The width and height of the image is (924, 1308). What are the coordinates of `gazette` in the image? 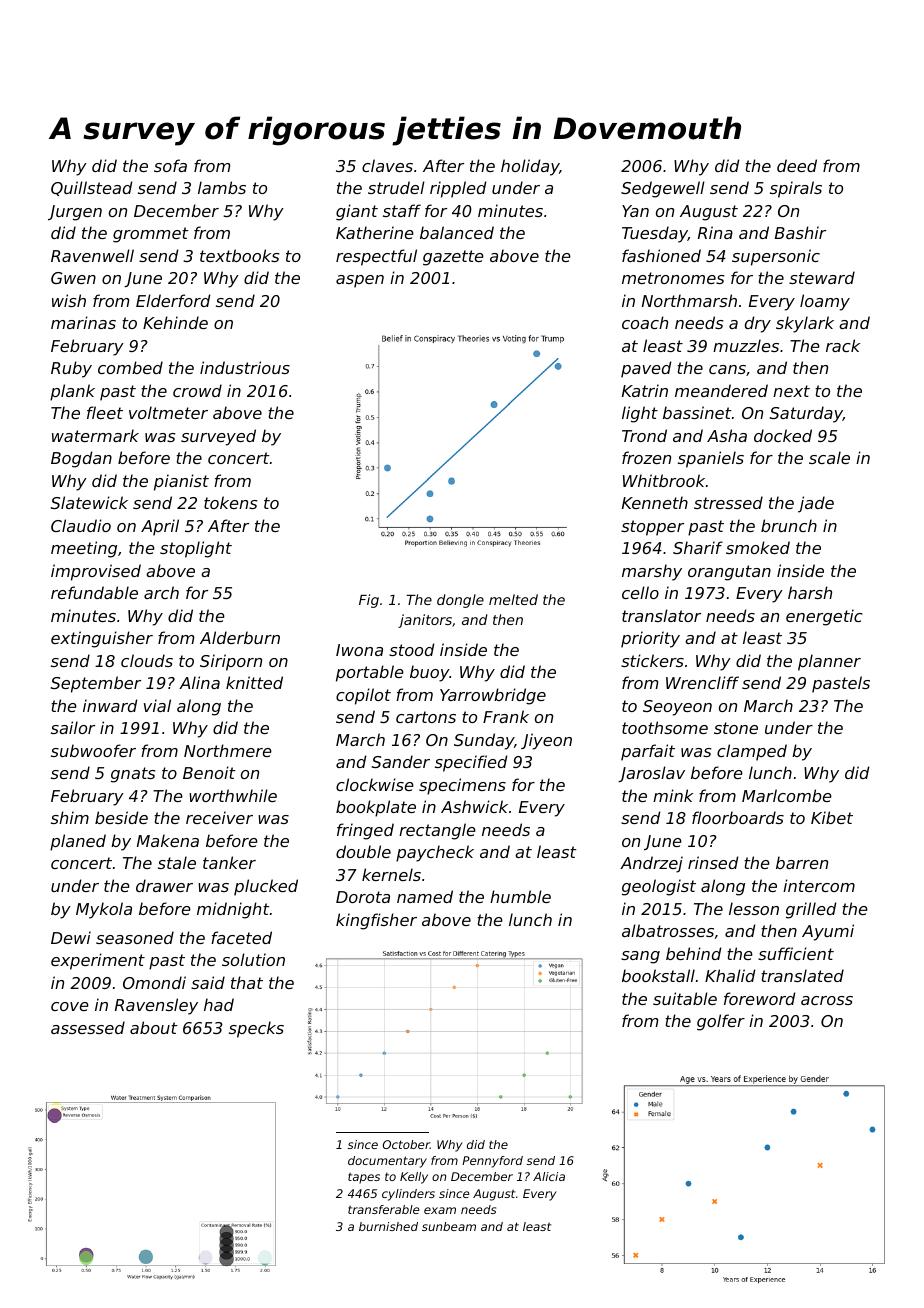 It's located at (453, 258).
